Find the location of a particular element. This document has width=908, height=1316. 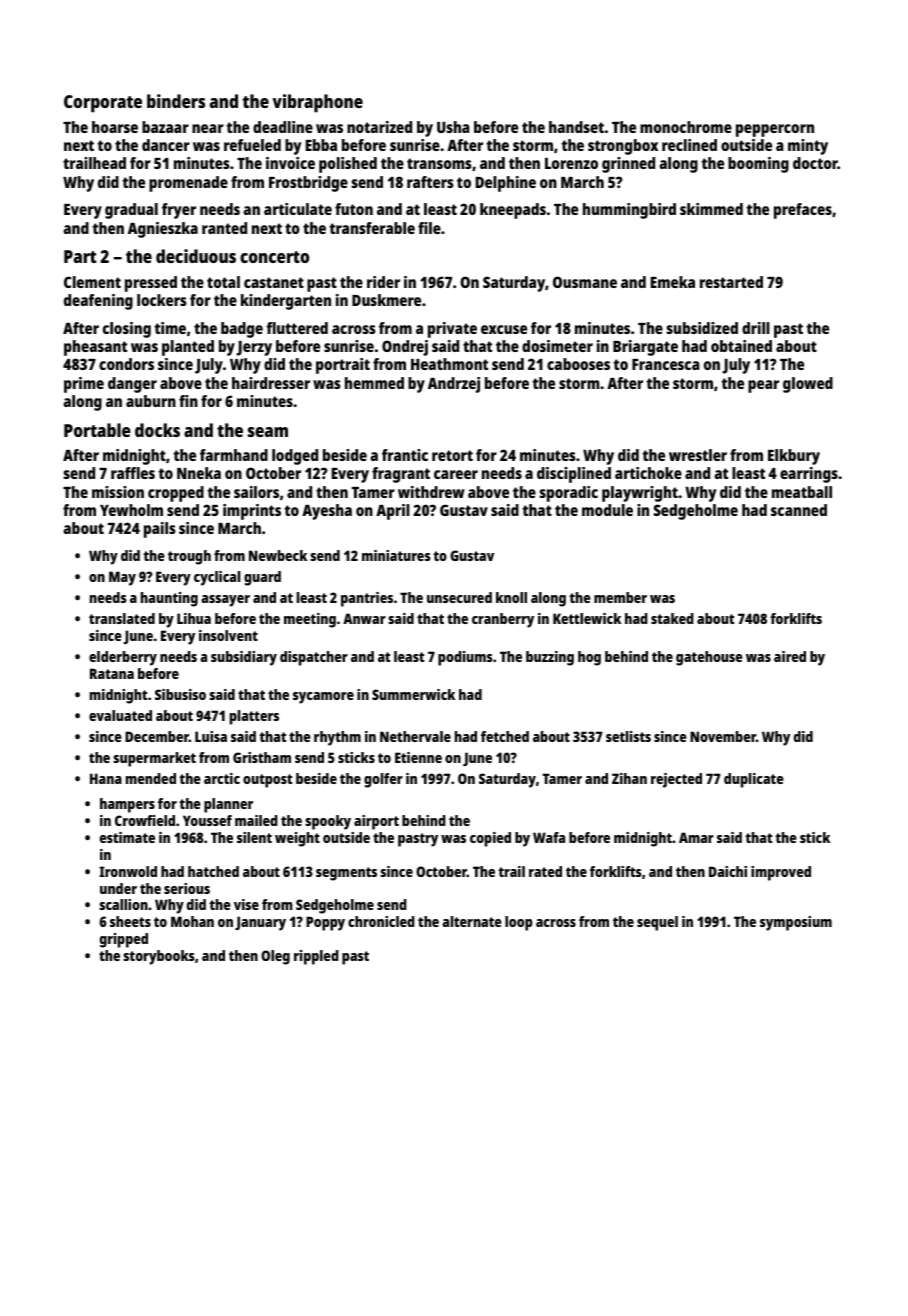

drill is located at coordinates (756, 328).
